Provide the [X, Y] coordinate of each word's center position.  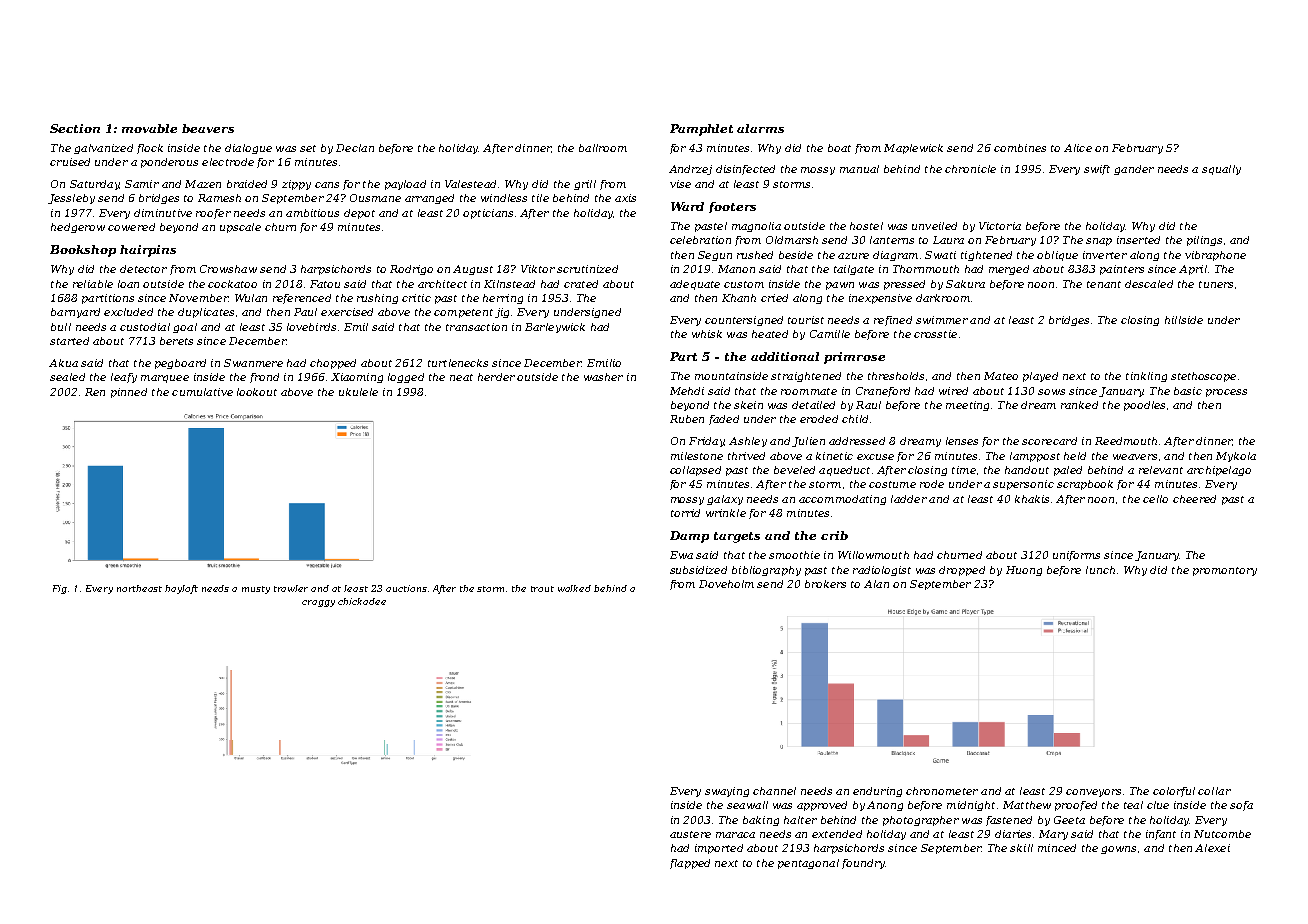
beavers [208, 128]
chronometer [942, 791]
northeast [139, 588]
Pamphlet [701, 130]
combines [1020, 148]
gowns [1118, 850]
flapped [690, 864]
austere [690, 834]
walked [574, 588]
